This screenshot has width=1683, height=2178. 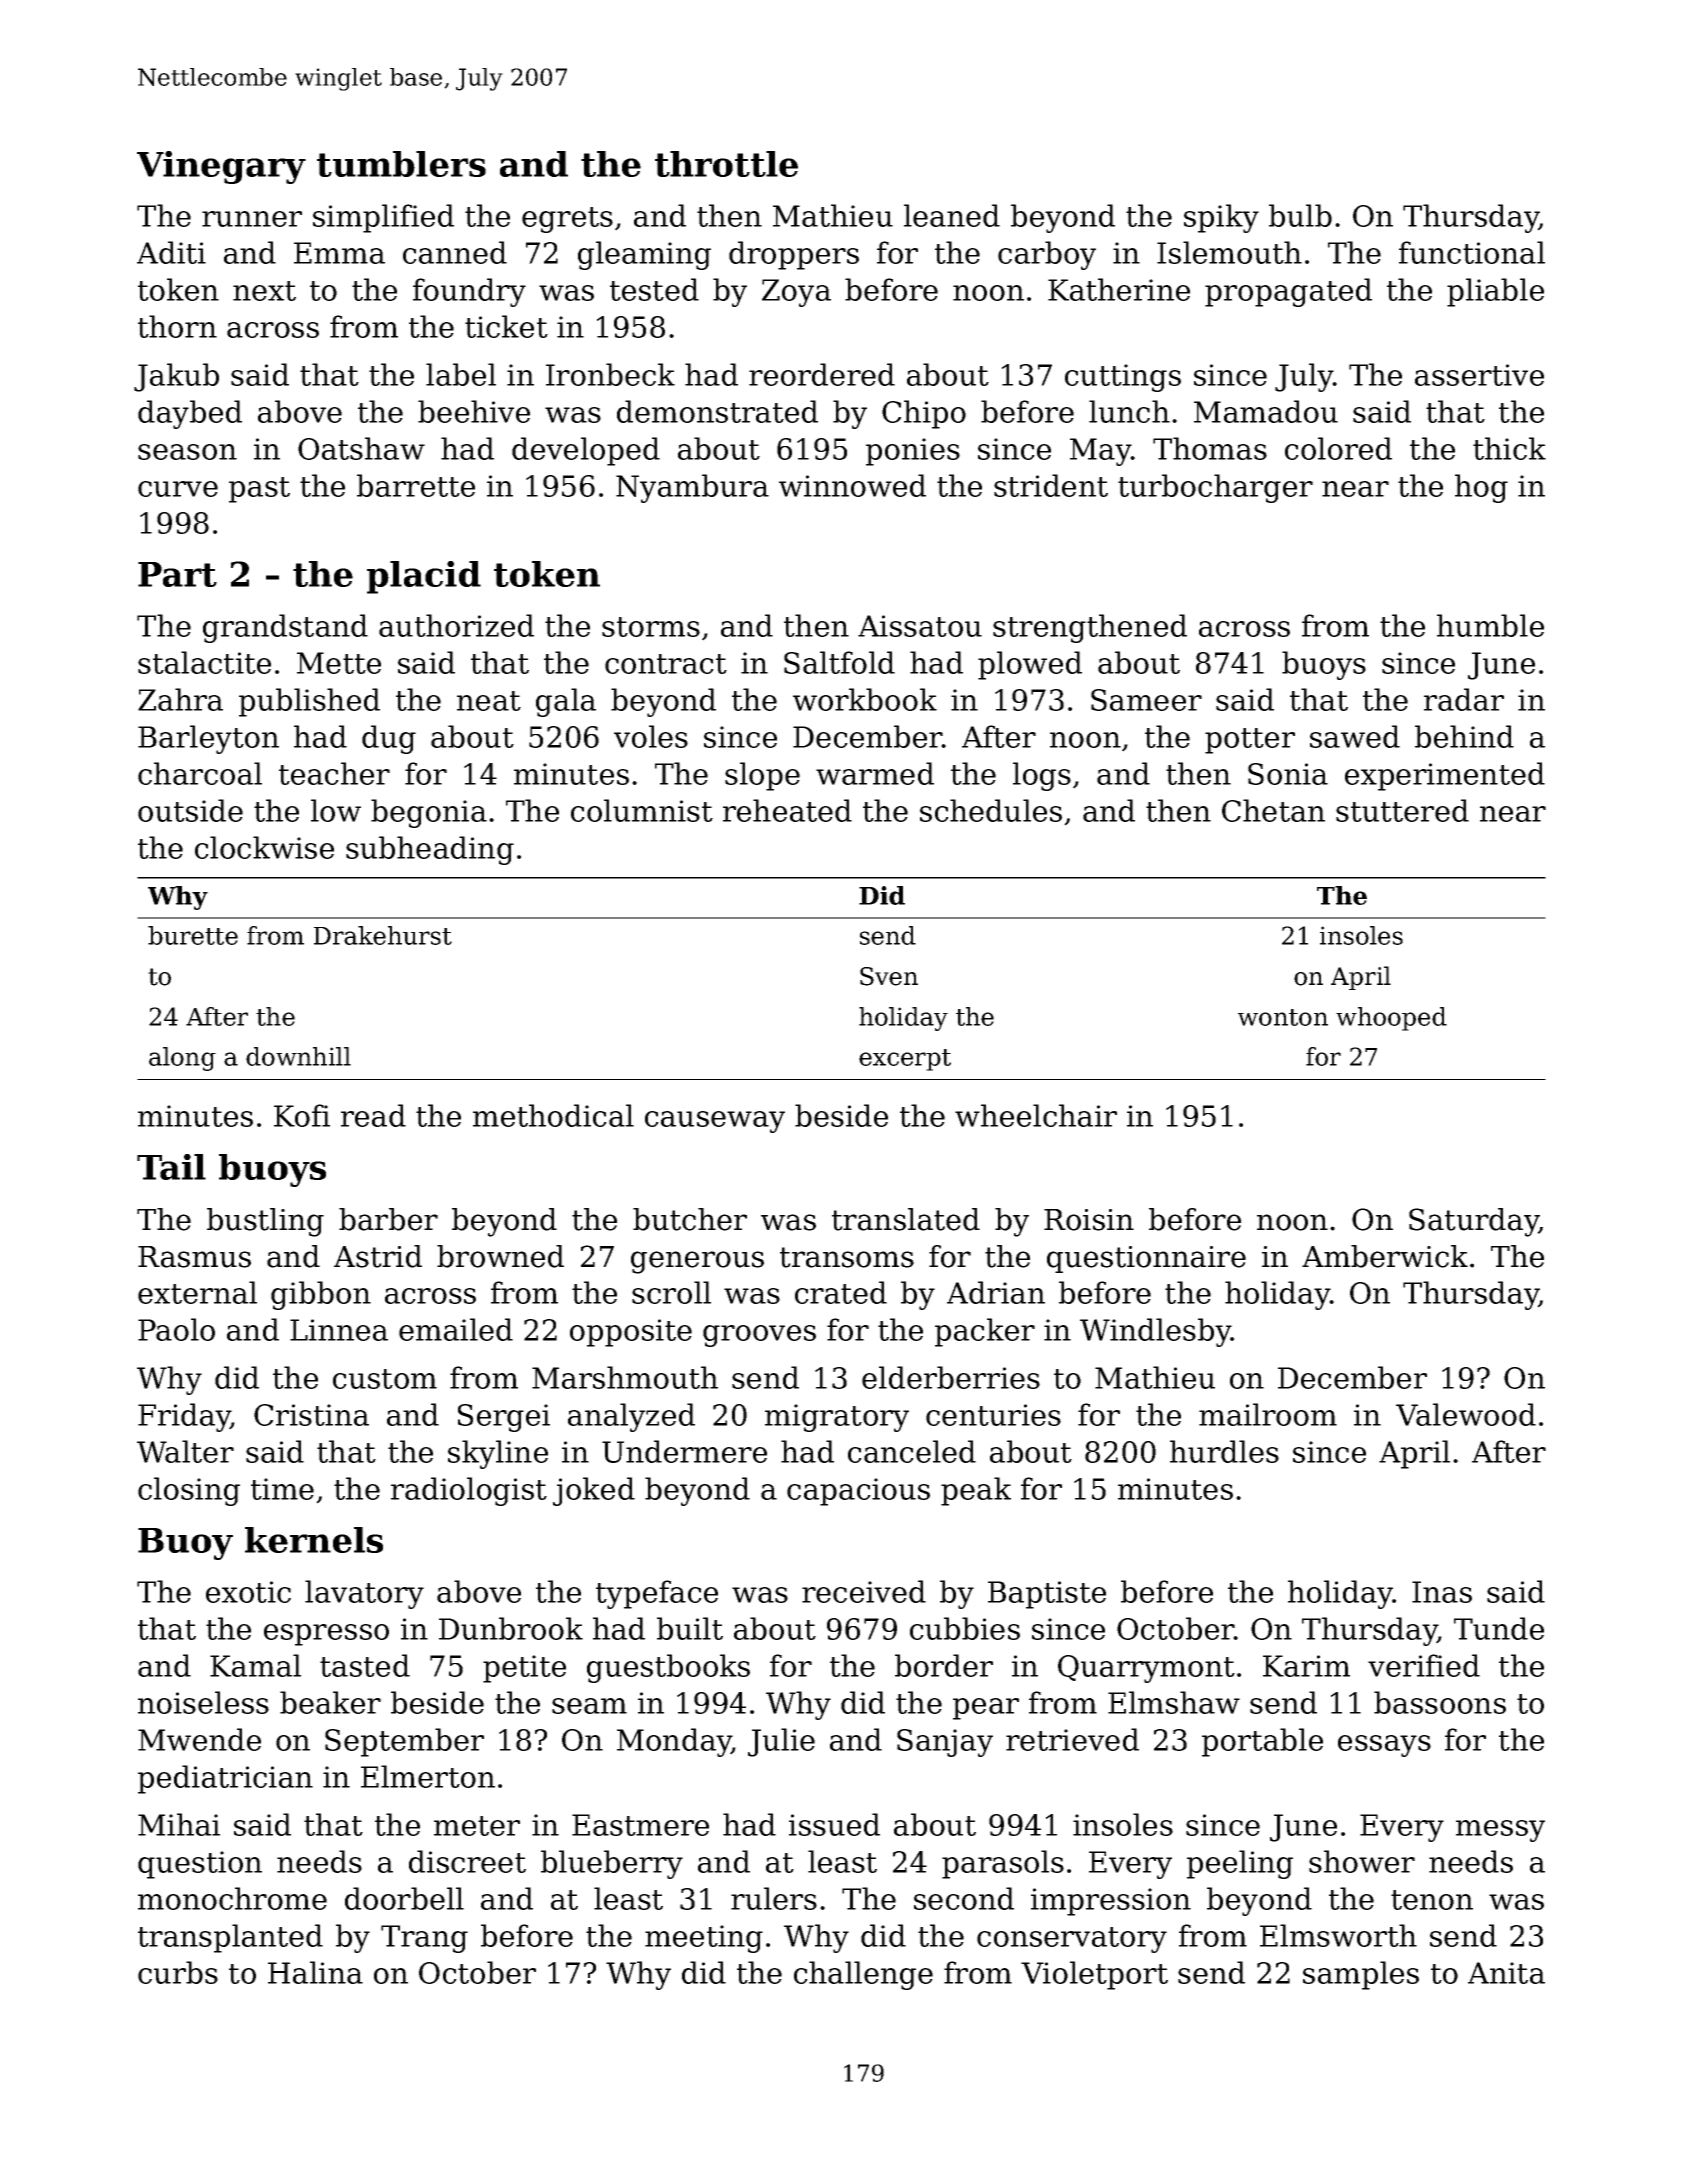 I want to click on Karim, so click(x=1306, y=1666).
